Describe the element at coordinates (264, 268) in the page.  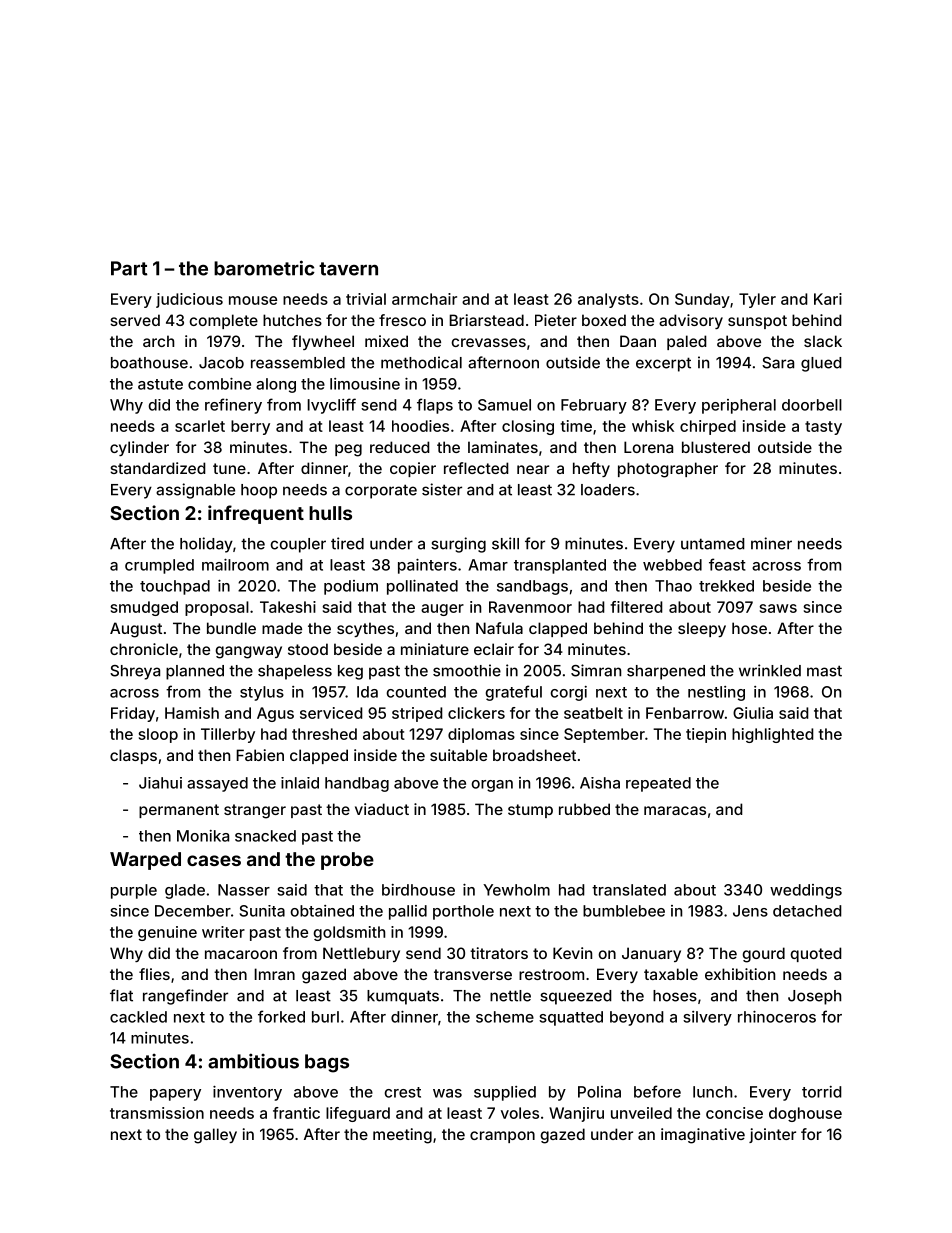
I see `barometric` at that location.
